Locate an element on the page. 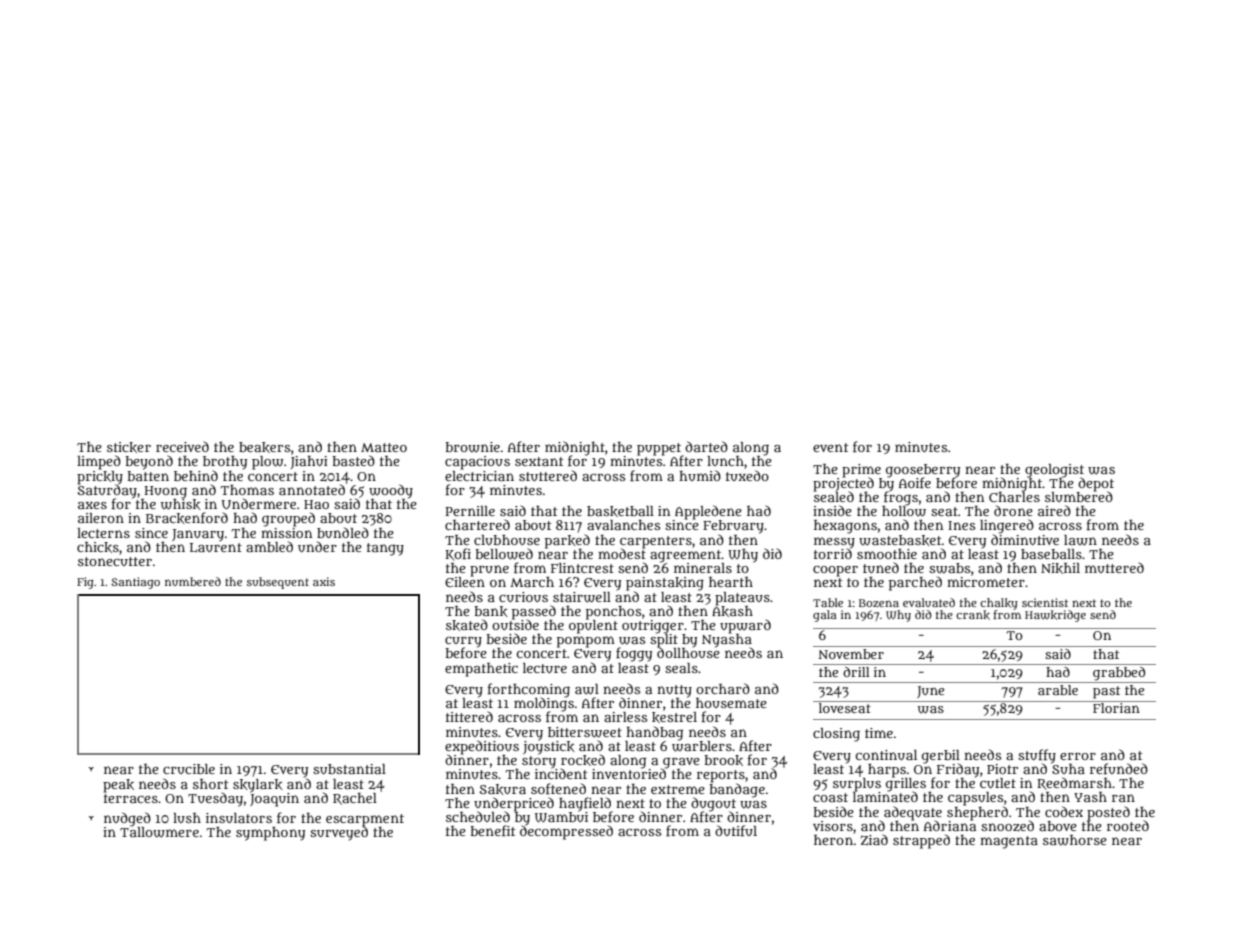 This document has width=1233, height=952. darted is located at coordinates (706, 446).
